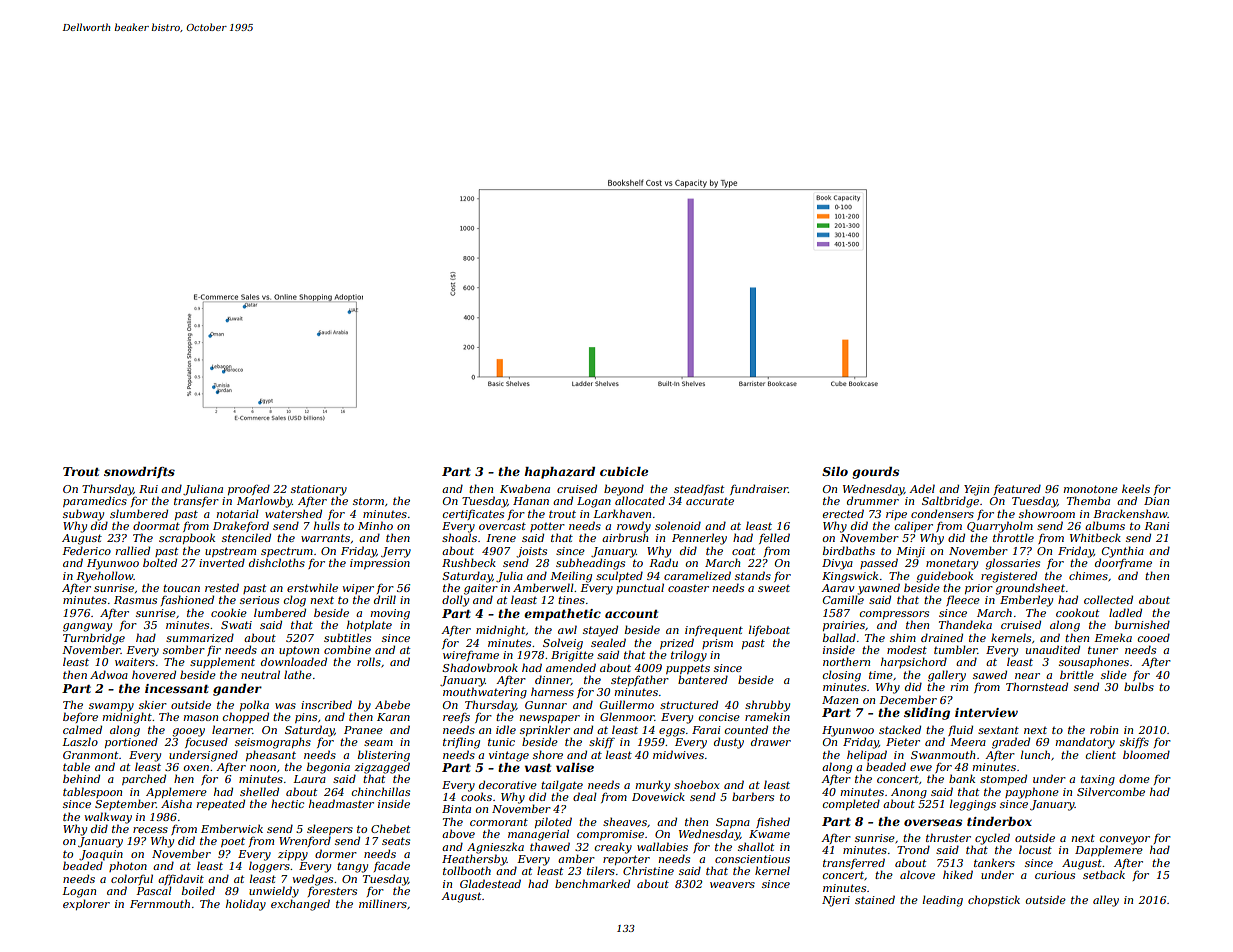 The height and width of the page is (952, 1233). I want to click on prior, so click(979, 589).
